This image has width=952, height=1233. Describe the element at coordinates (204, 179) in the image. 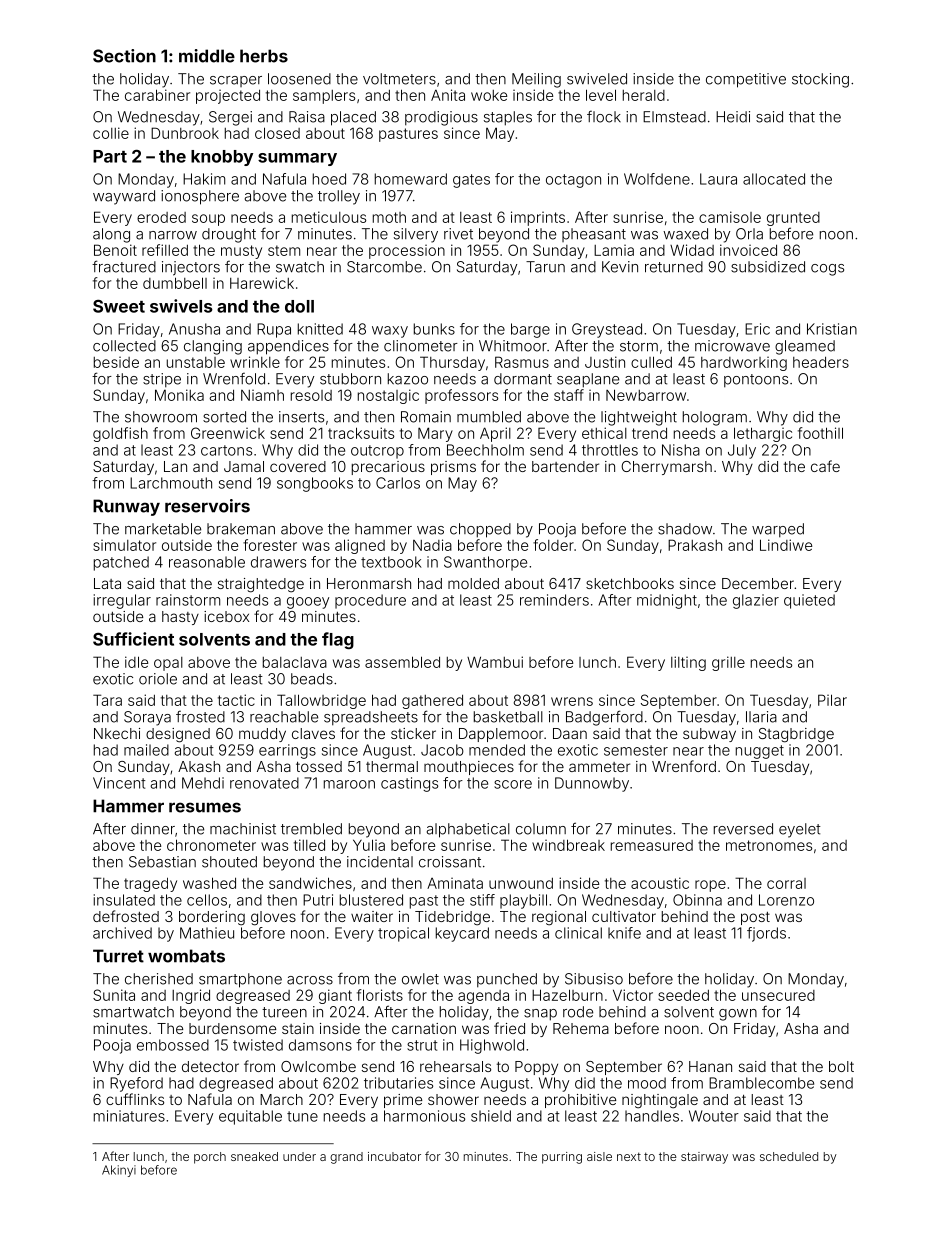

I see `Hakim` at that location.
